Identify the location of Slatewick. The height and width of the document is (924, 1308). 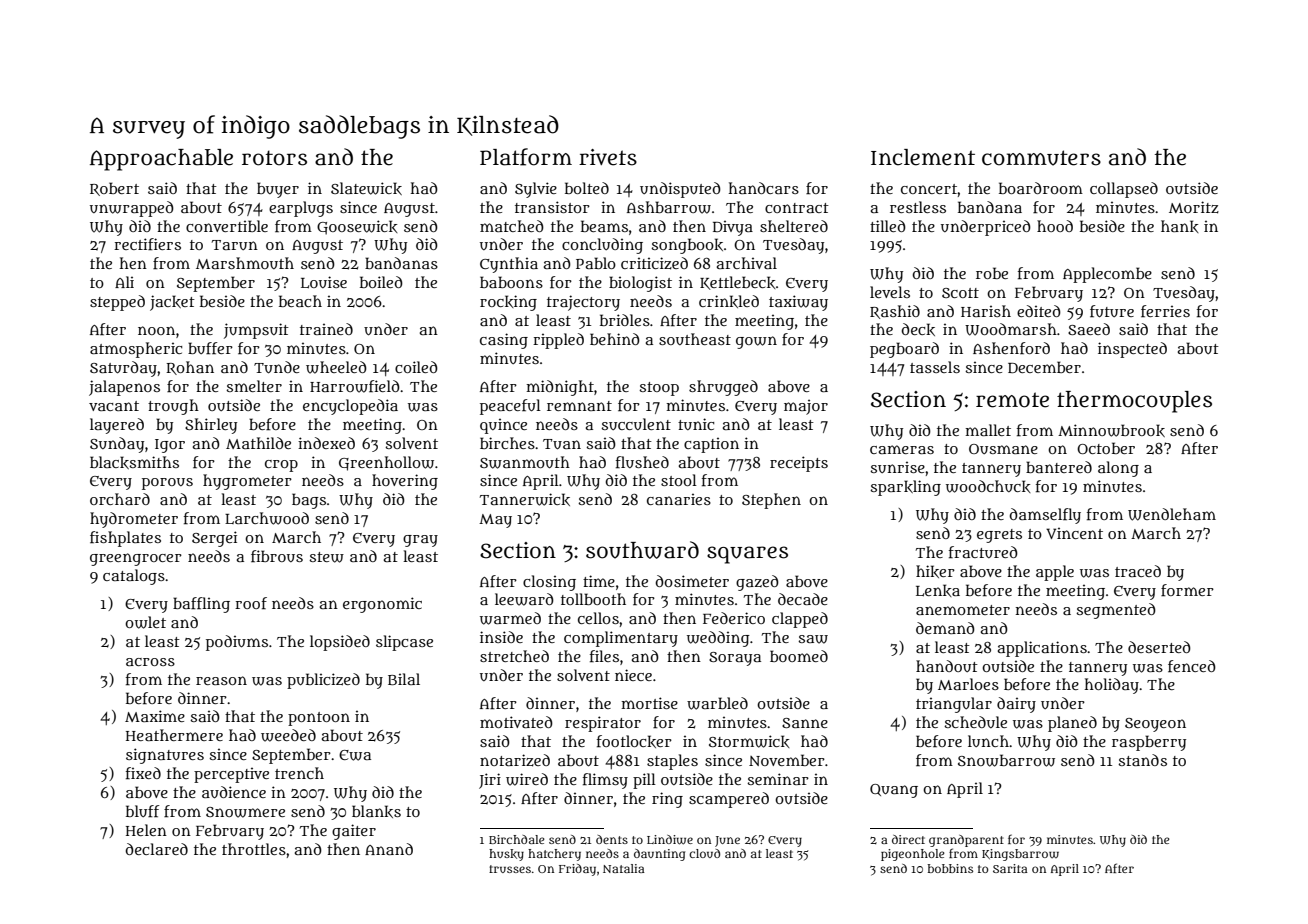
(366, 188).
